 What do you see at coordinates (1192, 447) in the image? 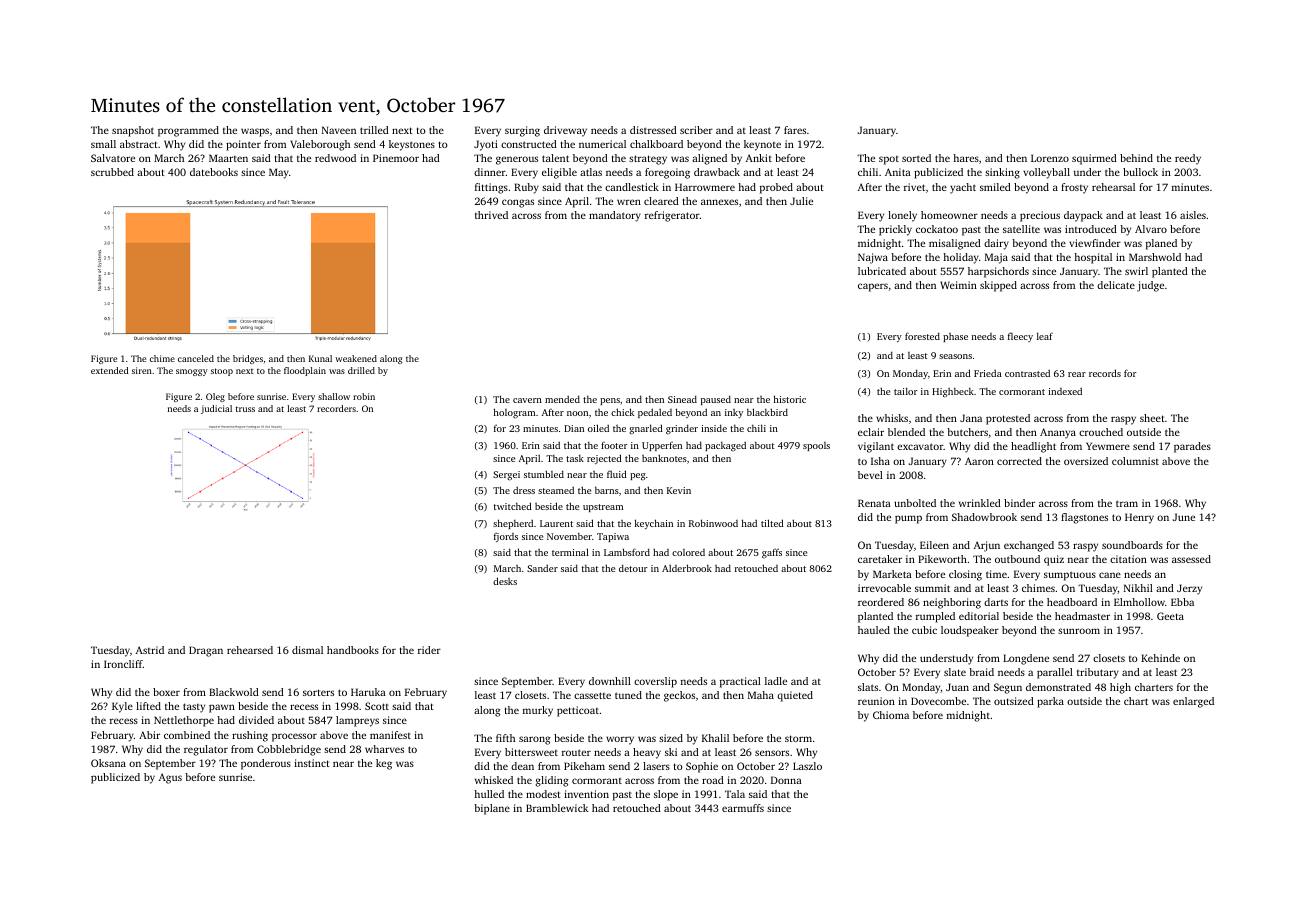
I see `parades` at bounding box center [1192, 447].
